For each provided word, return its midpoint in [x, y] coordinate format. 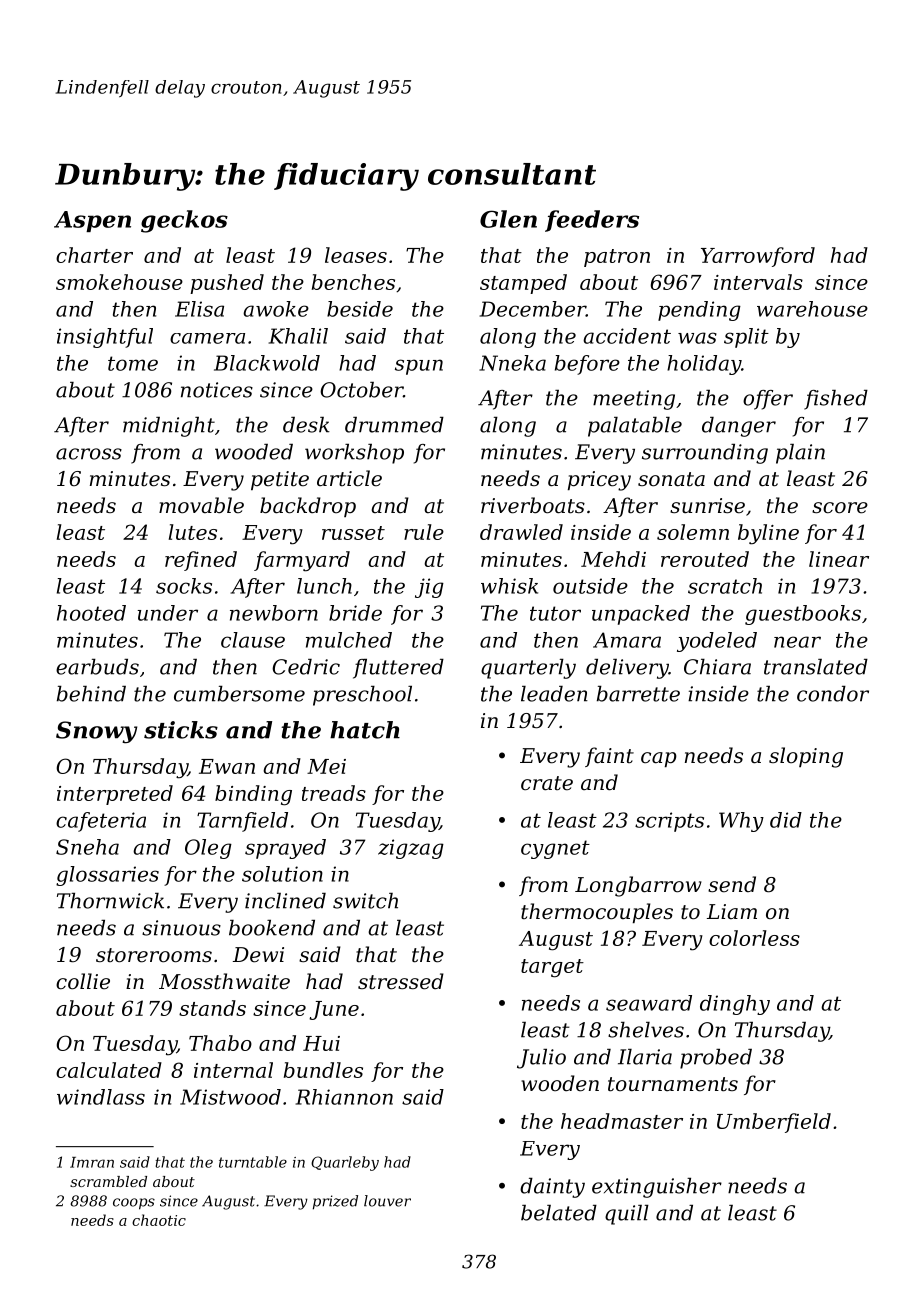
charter [94, 255]
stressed [401, 981]
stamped [523, 284]
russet [353, 533]
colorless [754, 938]
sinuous [181, 928]
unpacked [641, 615]
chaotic [159, 1220]
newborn [274, 613]
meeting [634, 400]
